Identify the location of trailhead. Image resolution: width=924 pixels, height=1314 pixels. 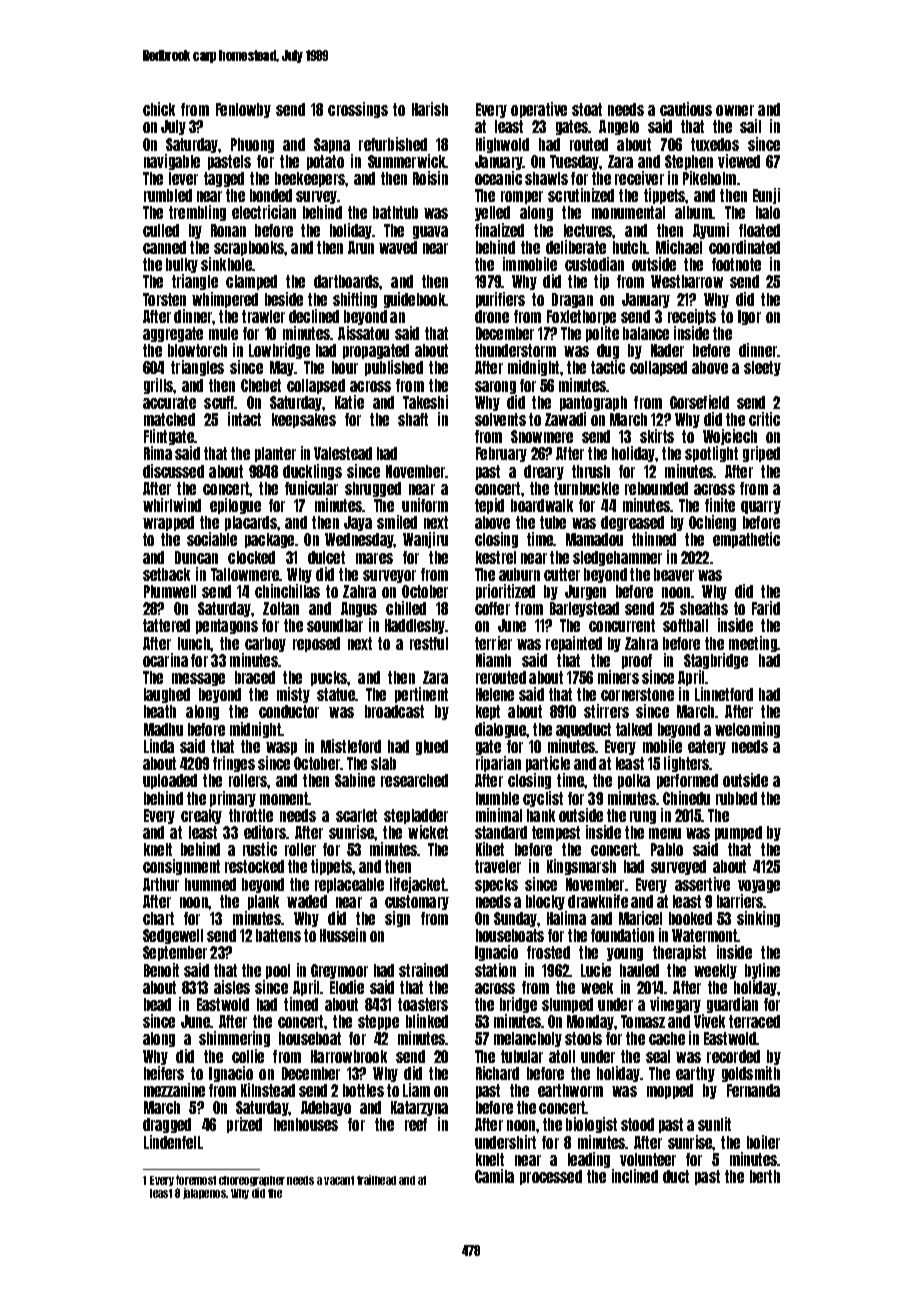
(376, 1180).
